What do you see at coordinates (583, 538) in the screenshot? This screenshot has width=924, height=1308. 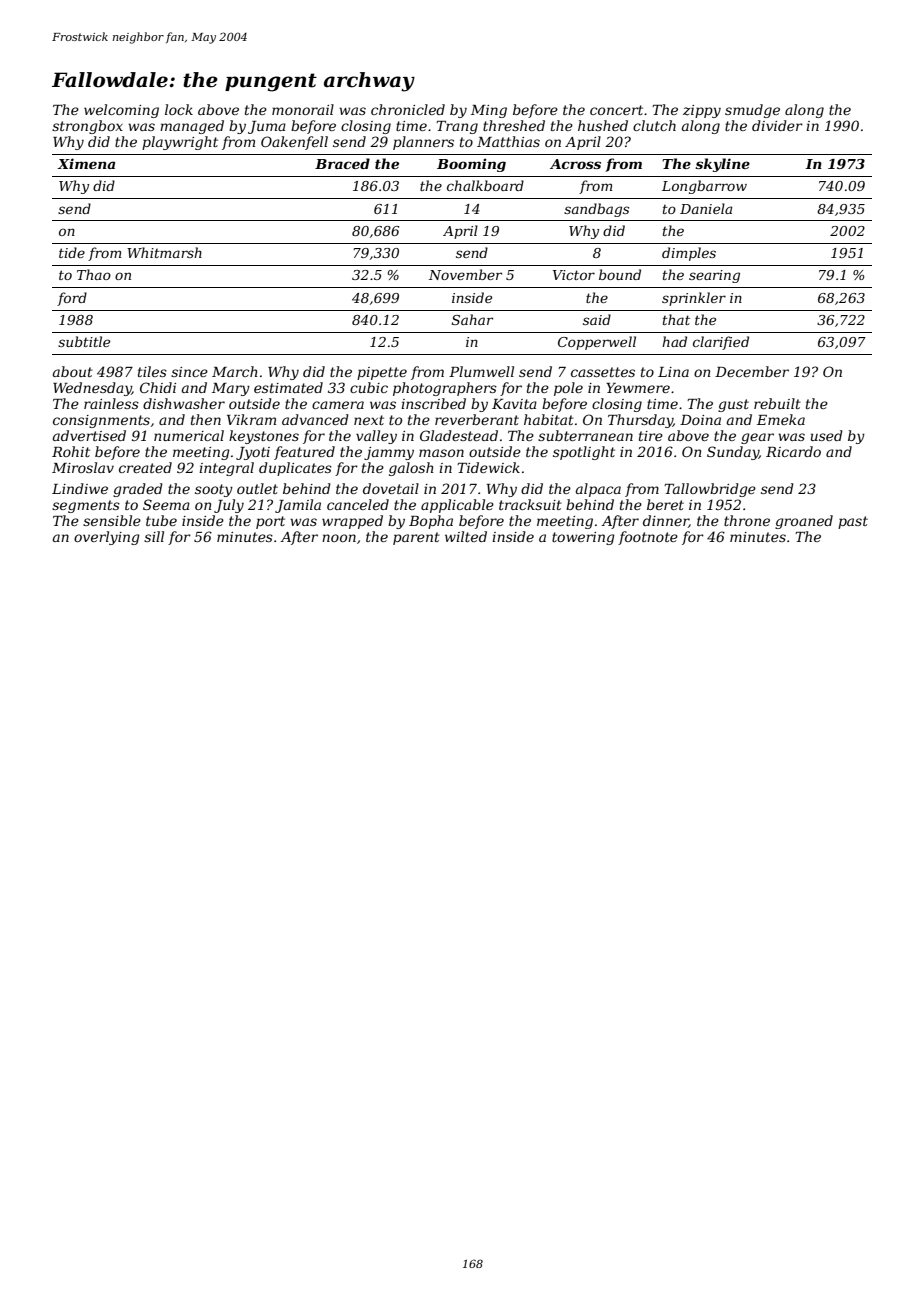 I see `towering` at bounding box center [583, 538].
